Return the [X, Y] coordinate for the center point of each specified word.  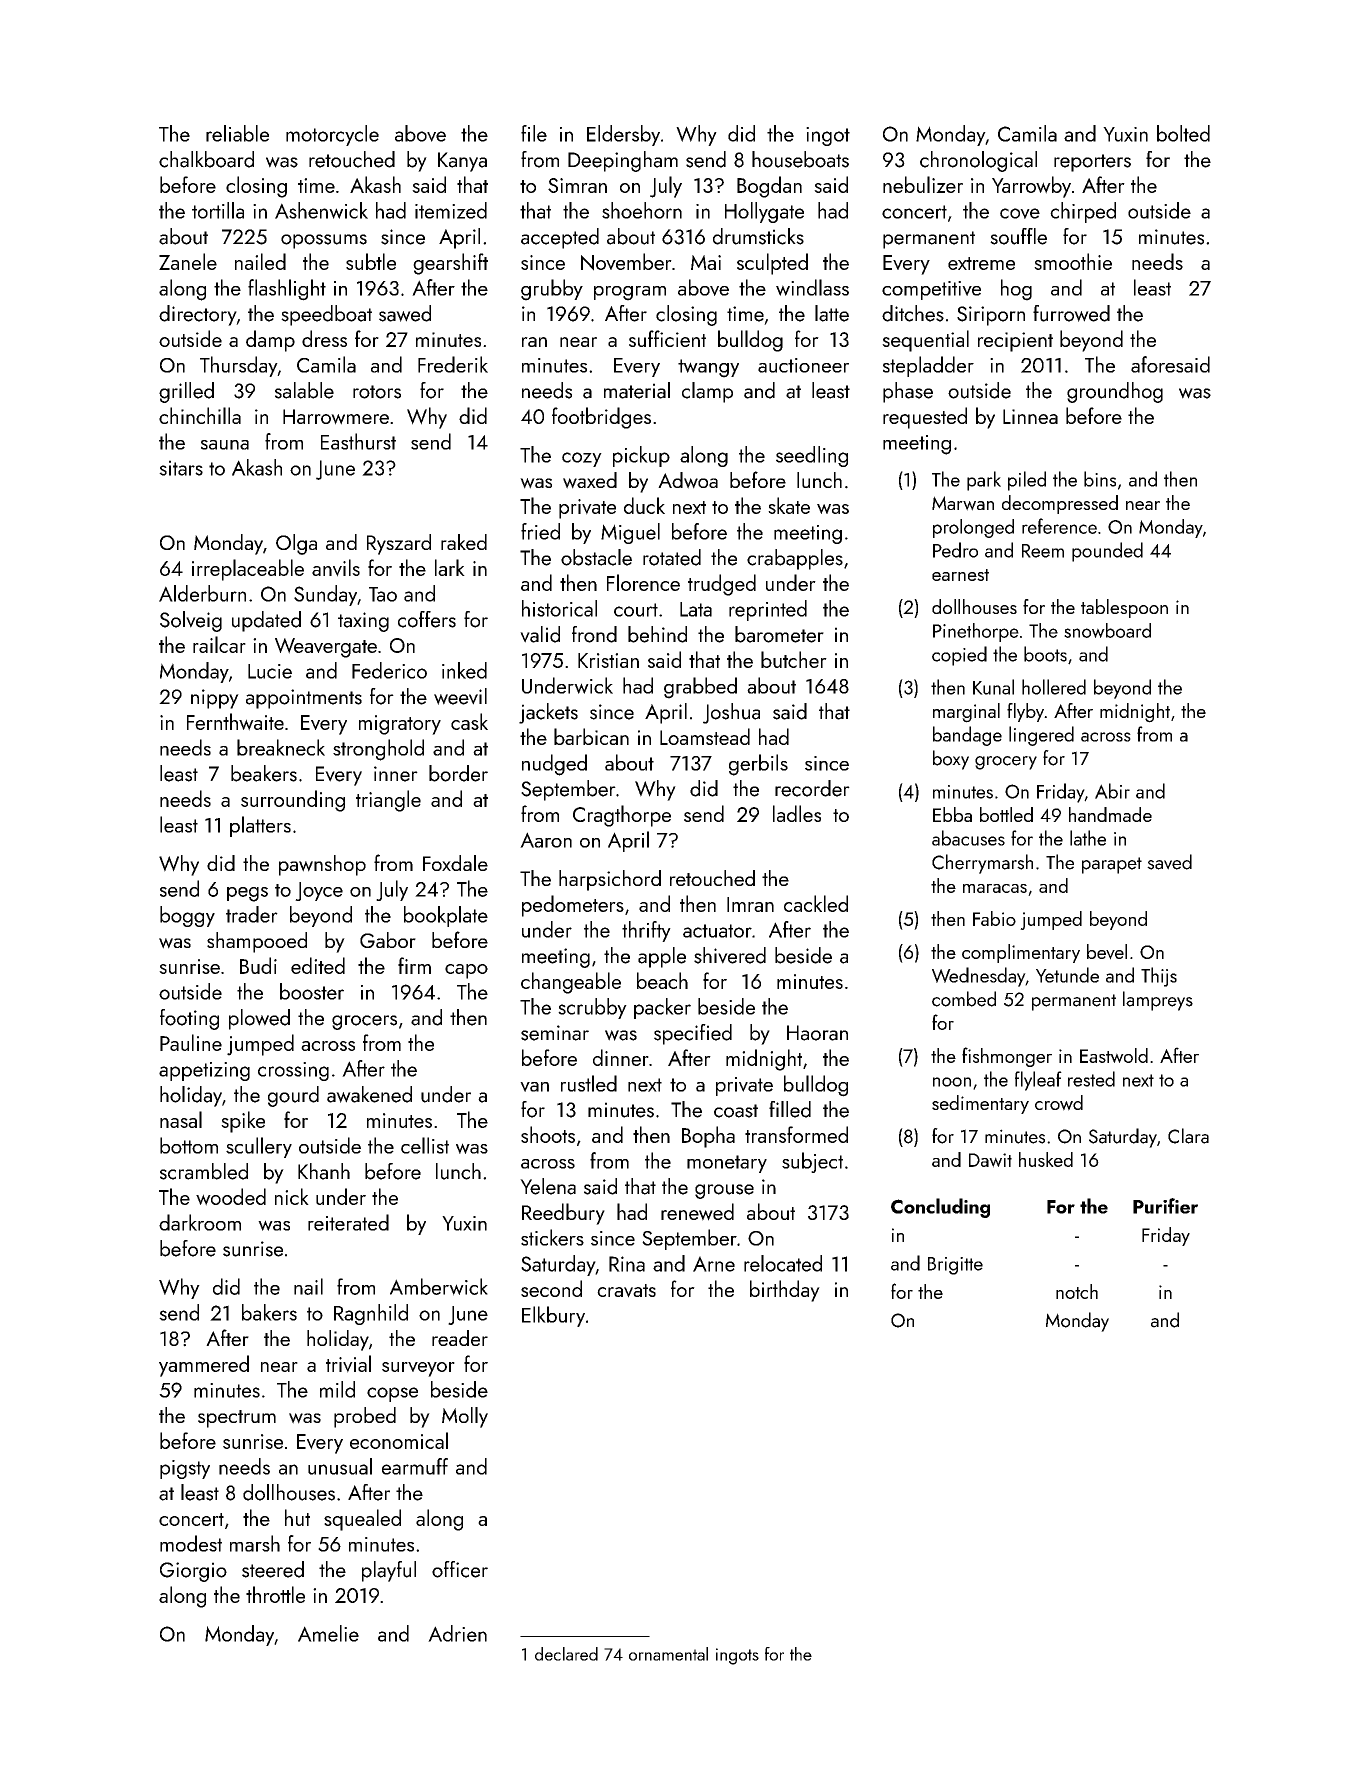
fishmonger [1007, 1057]
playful [389, 1571]
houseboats [800, 159]
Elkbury [553, 1316]
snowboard [1107, 630]
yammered [204, 1366]
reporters [1092, 163]
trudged [722, 585]
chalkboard [206, 159]
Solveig [191, 621]
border [458, 773]
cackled [816, 903]
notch [1077, 1291]
